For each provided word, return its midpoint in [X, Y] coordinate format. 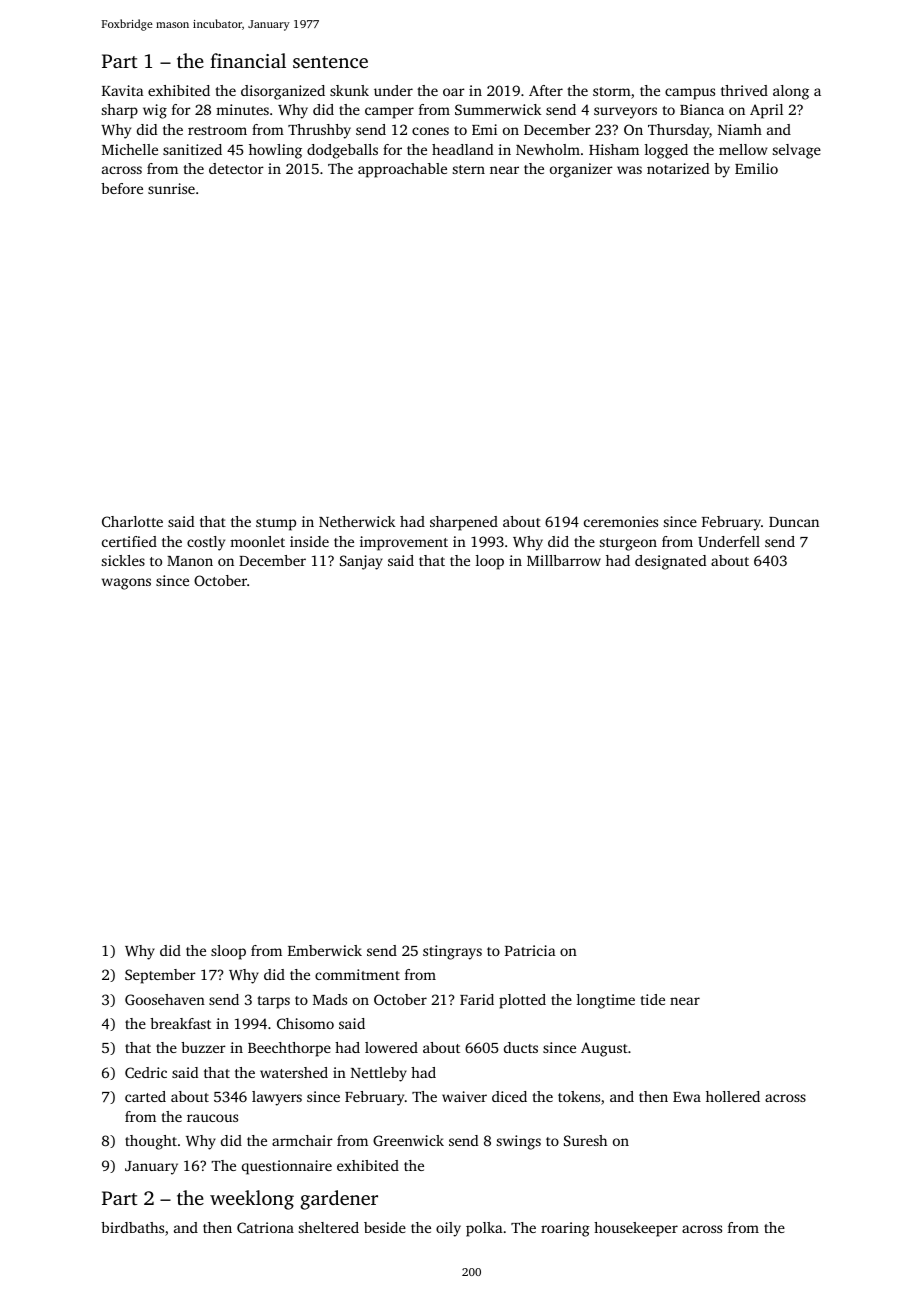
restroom [217, 130]
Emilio [756, 168]
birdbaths [132, 1227]
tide [652, 999]
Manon [190, 561]
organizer [581, 170]
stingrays [452, 952]
